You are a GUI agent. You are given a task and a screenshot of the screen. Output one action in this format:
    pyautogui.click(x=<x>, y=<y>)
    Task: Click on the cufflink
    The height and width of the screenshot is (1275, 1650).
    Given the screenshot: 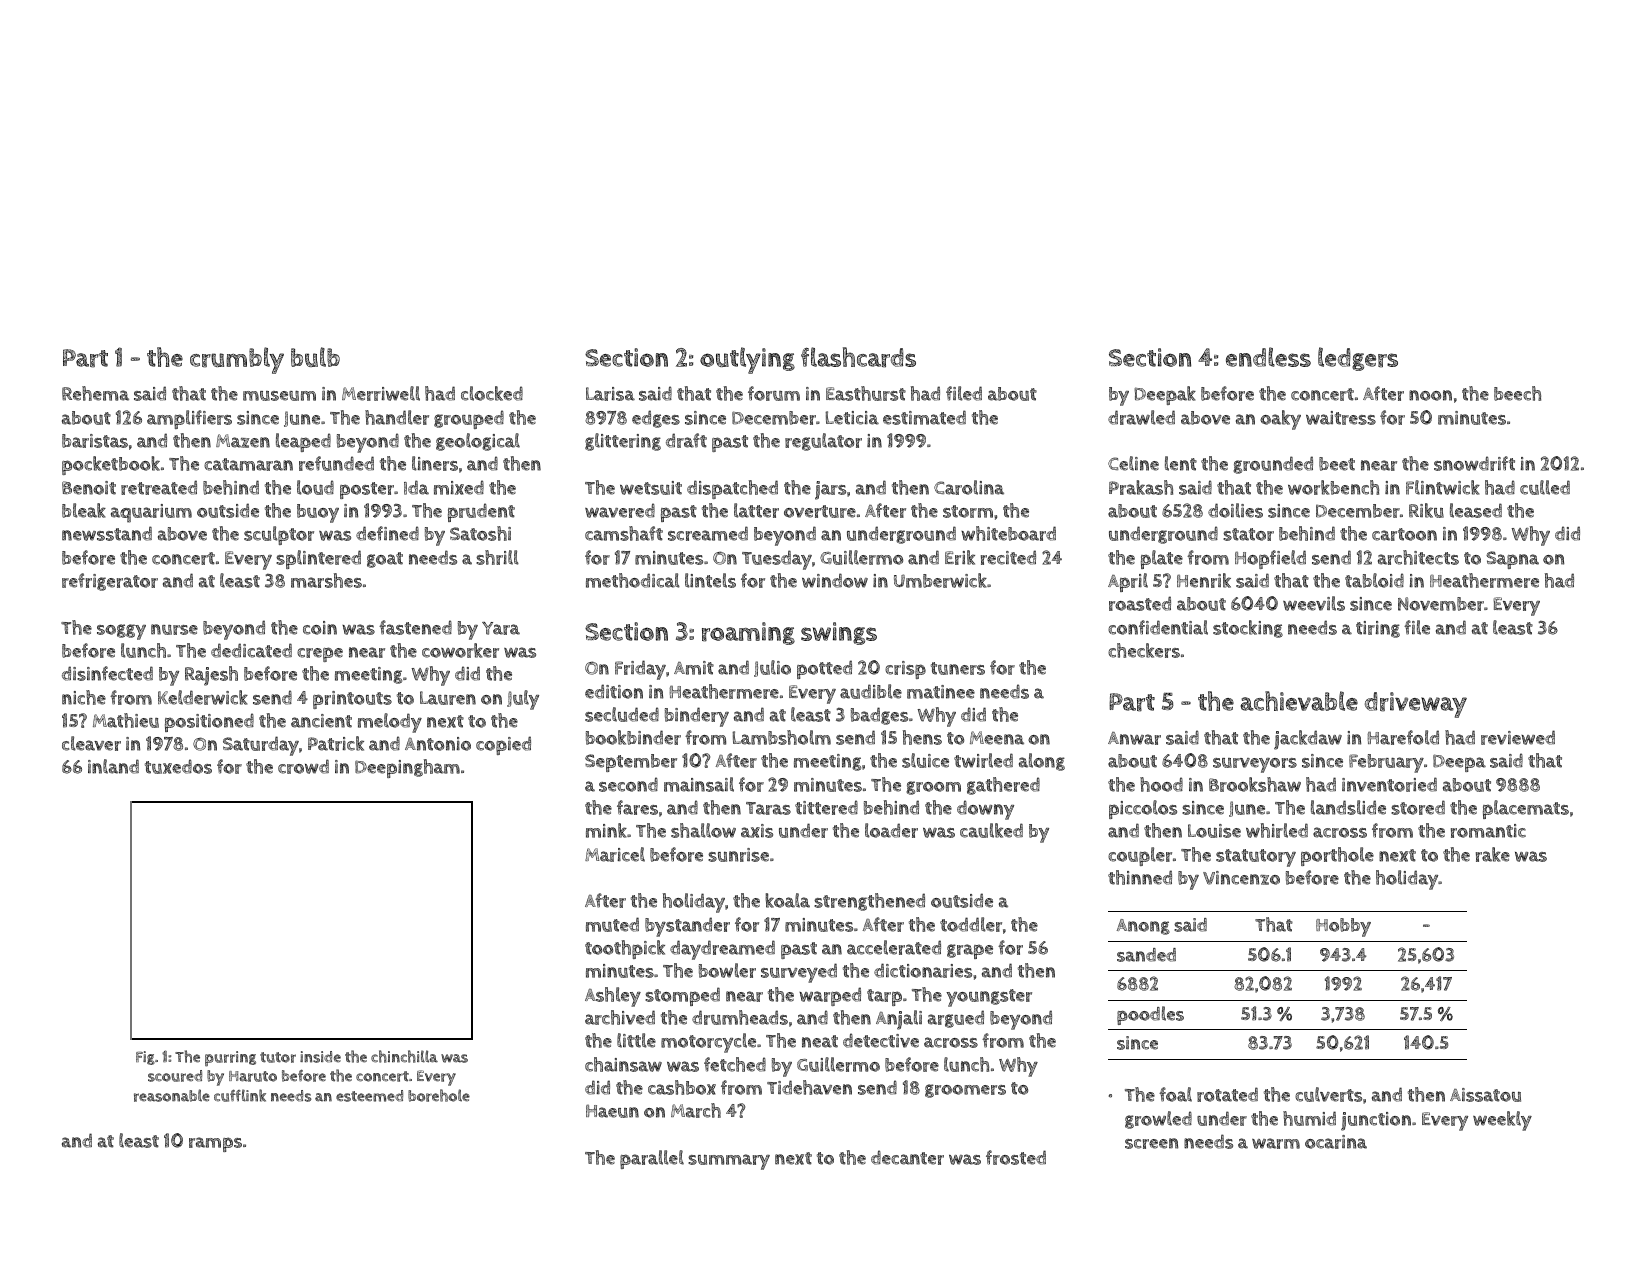 What is the action you would take?
    pyautogui.click(x=240, y=1095)
